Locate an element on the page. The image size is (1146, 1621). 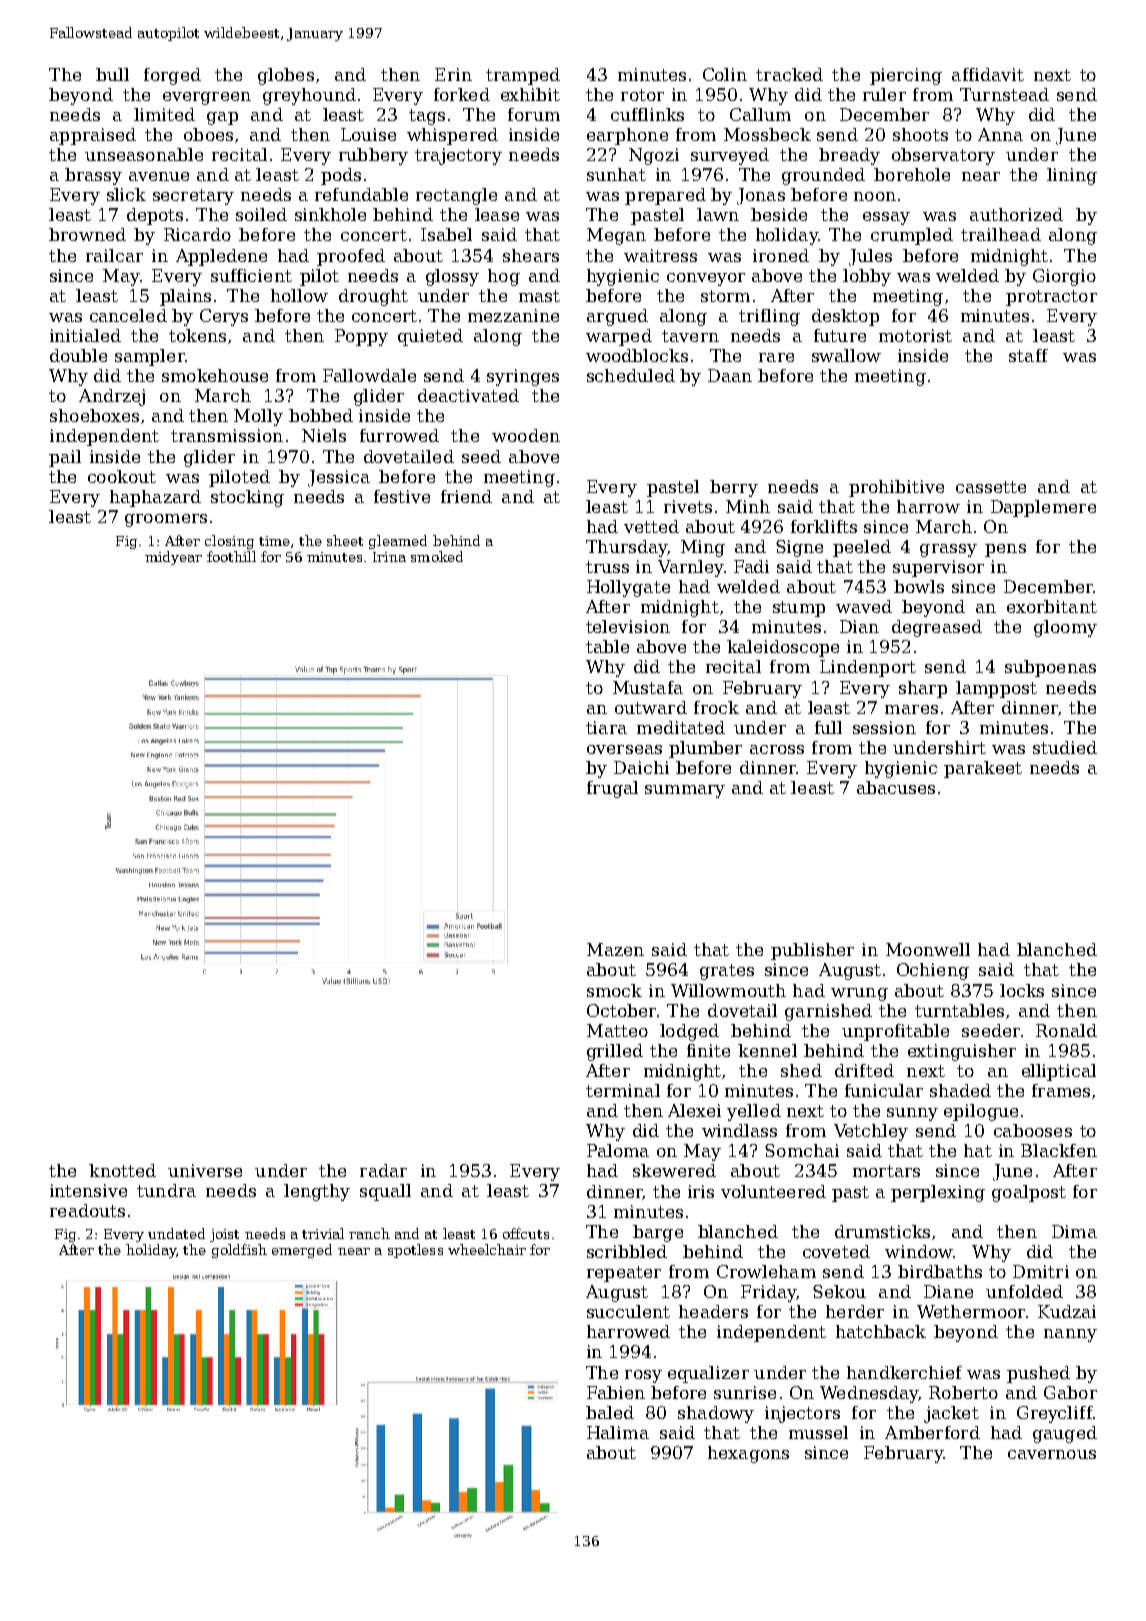
smock is located at coordinates (614, 990).
